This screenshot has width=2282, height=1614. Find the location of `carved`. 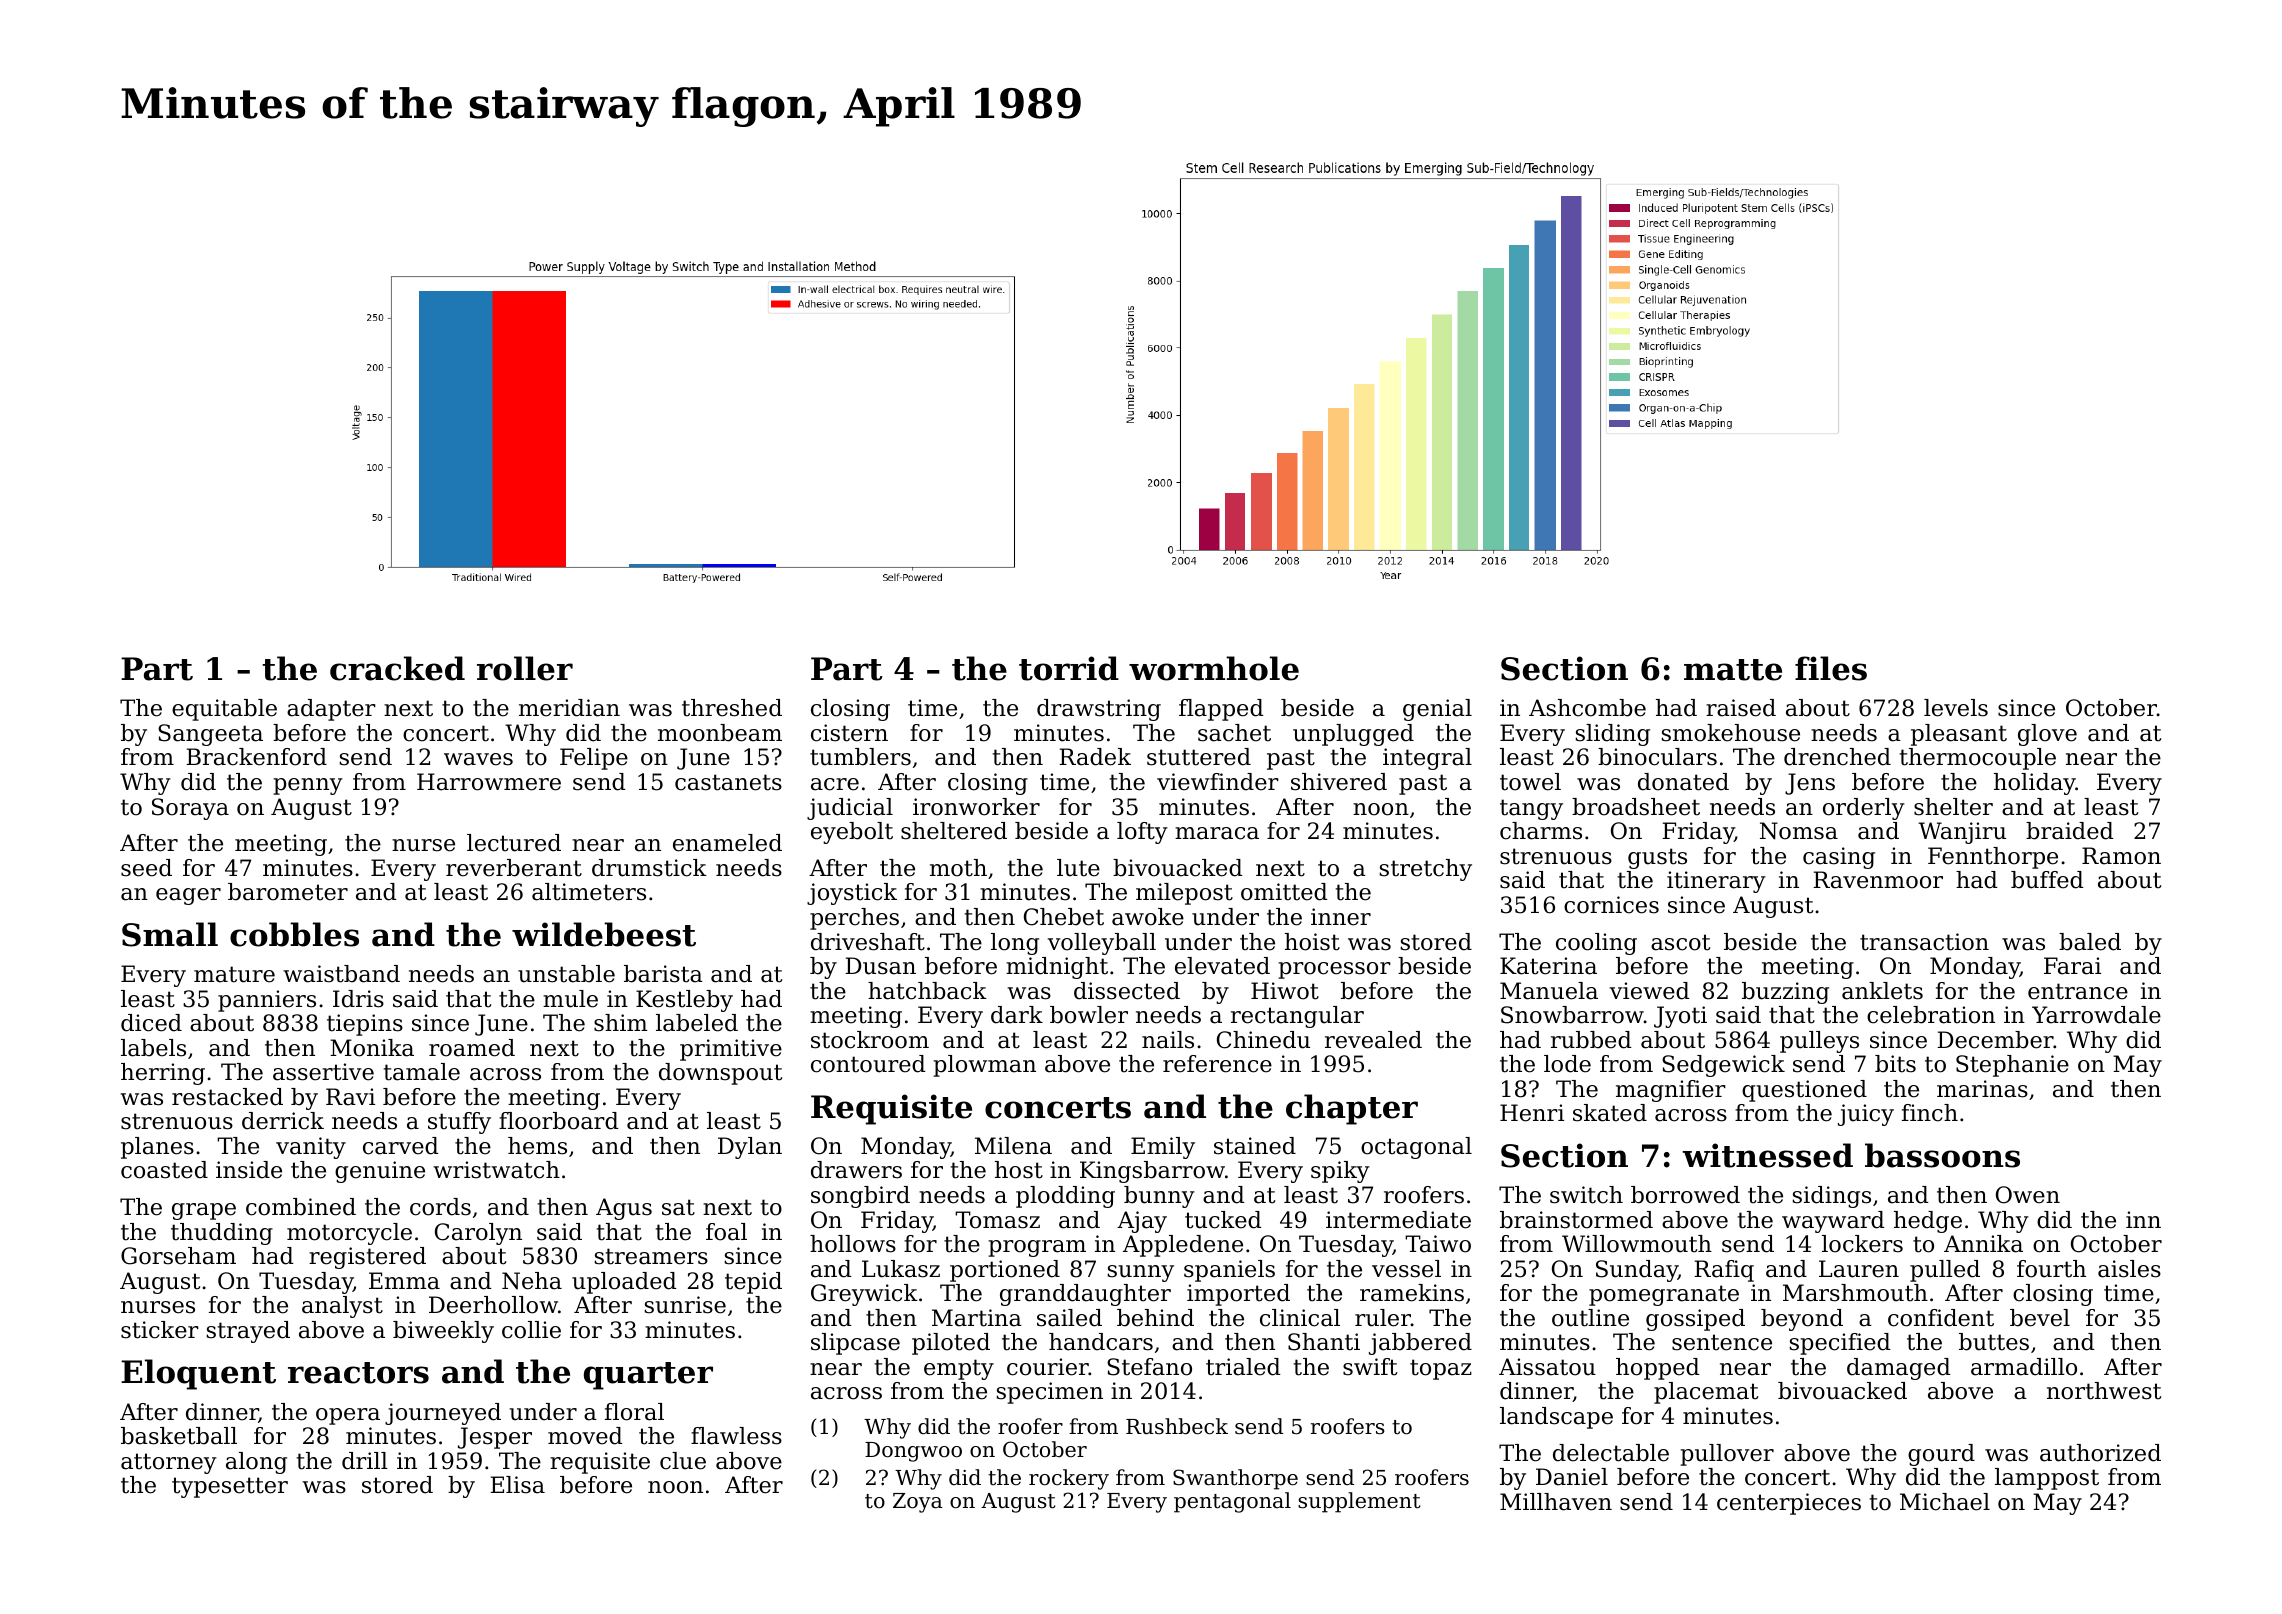

carved is located at coordinates (401, 1146).
